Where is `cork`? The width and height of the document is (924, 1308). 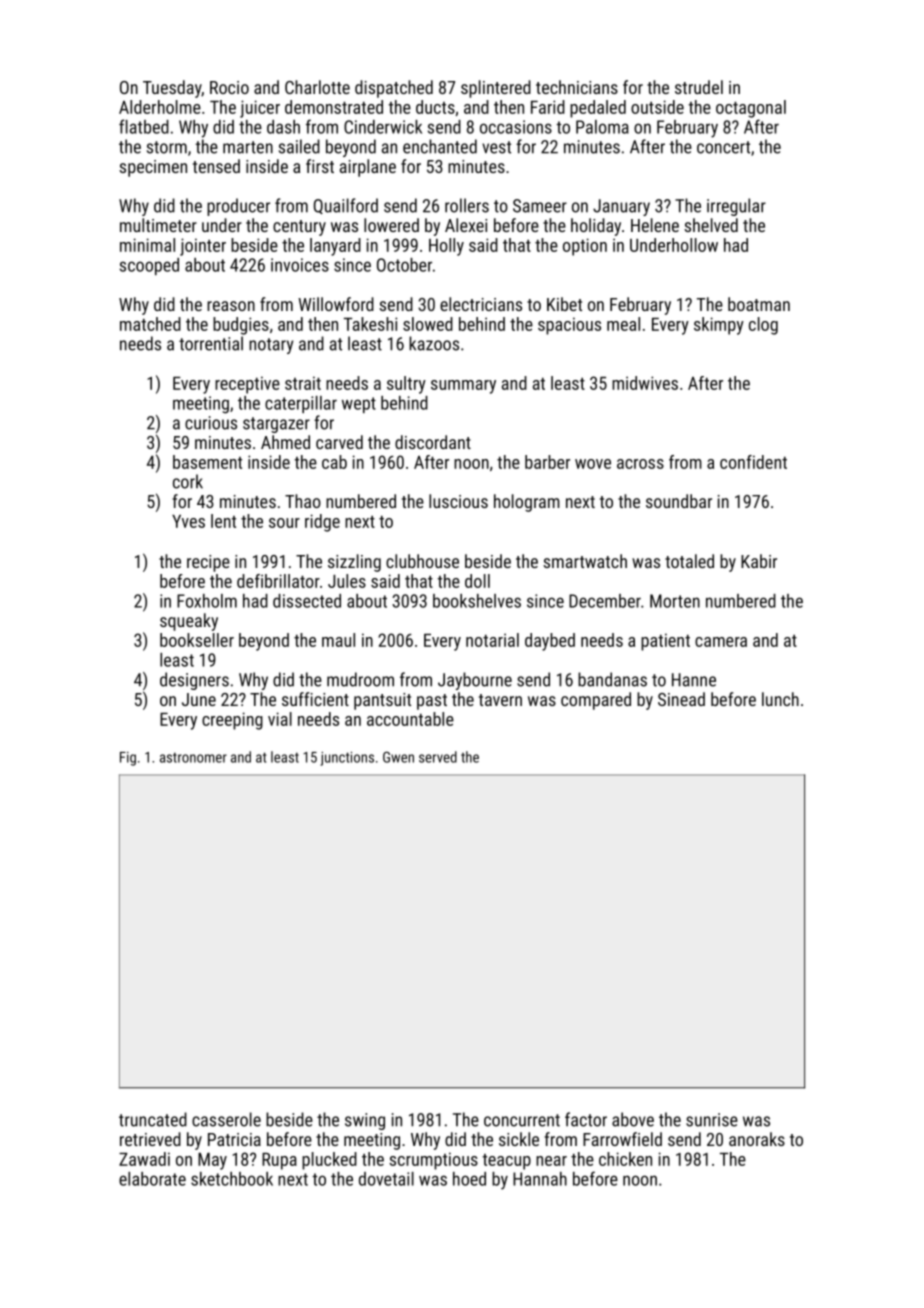 cork is located at coordinates (188, 481).
